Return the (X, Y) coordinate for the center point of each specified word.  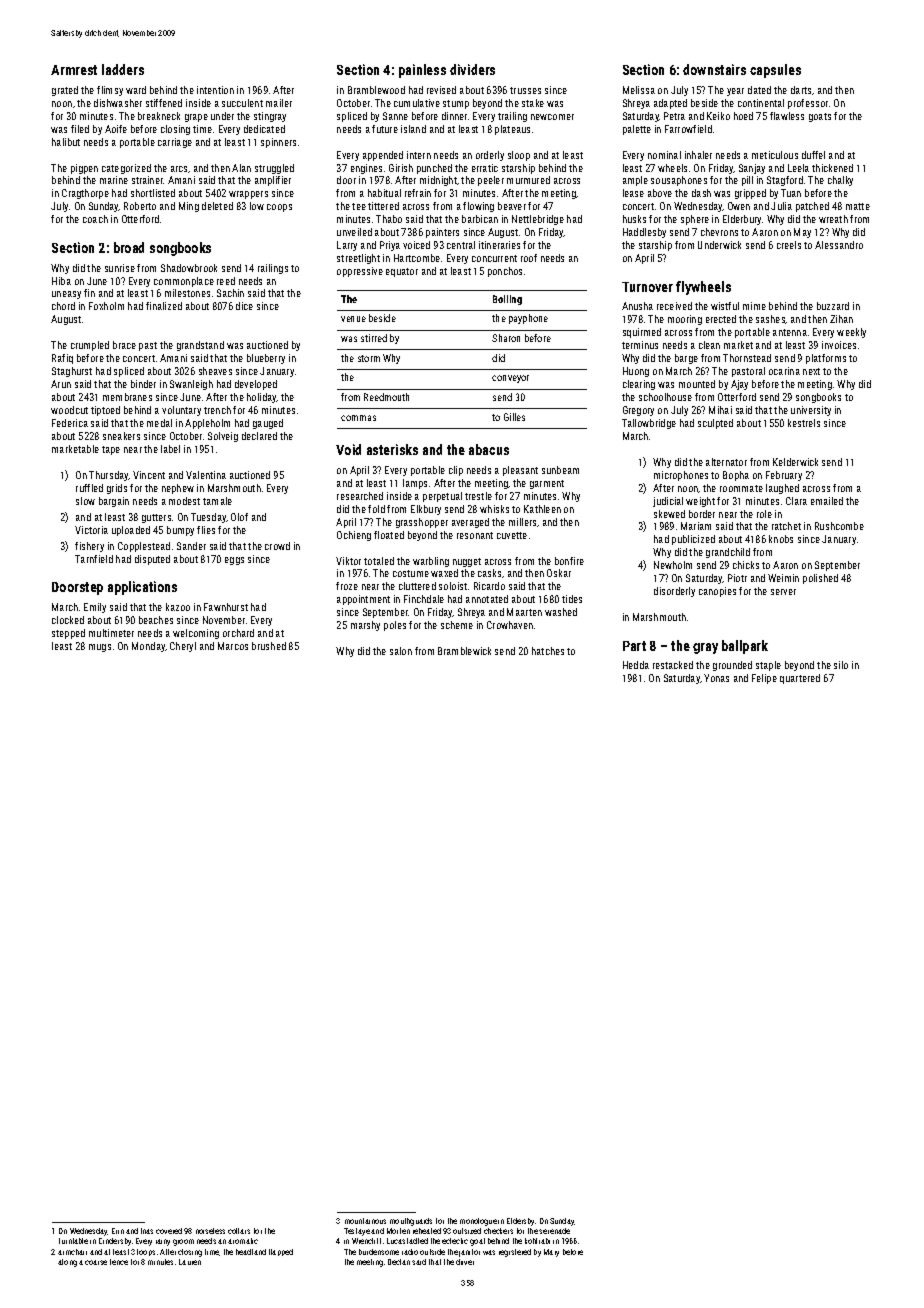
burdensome (379, 1252)
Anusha (637, 306)
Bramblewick (464, 651)
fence (119, 1262)
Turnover (647, 287)
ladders (123, 69)
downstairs (714, 69)
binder (143, 384)
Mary (551, 1253)
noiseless (210, 1231)
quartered (800, 679)
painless (422, 71)
